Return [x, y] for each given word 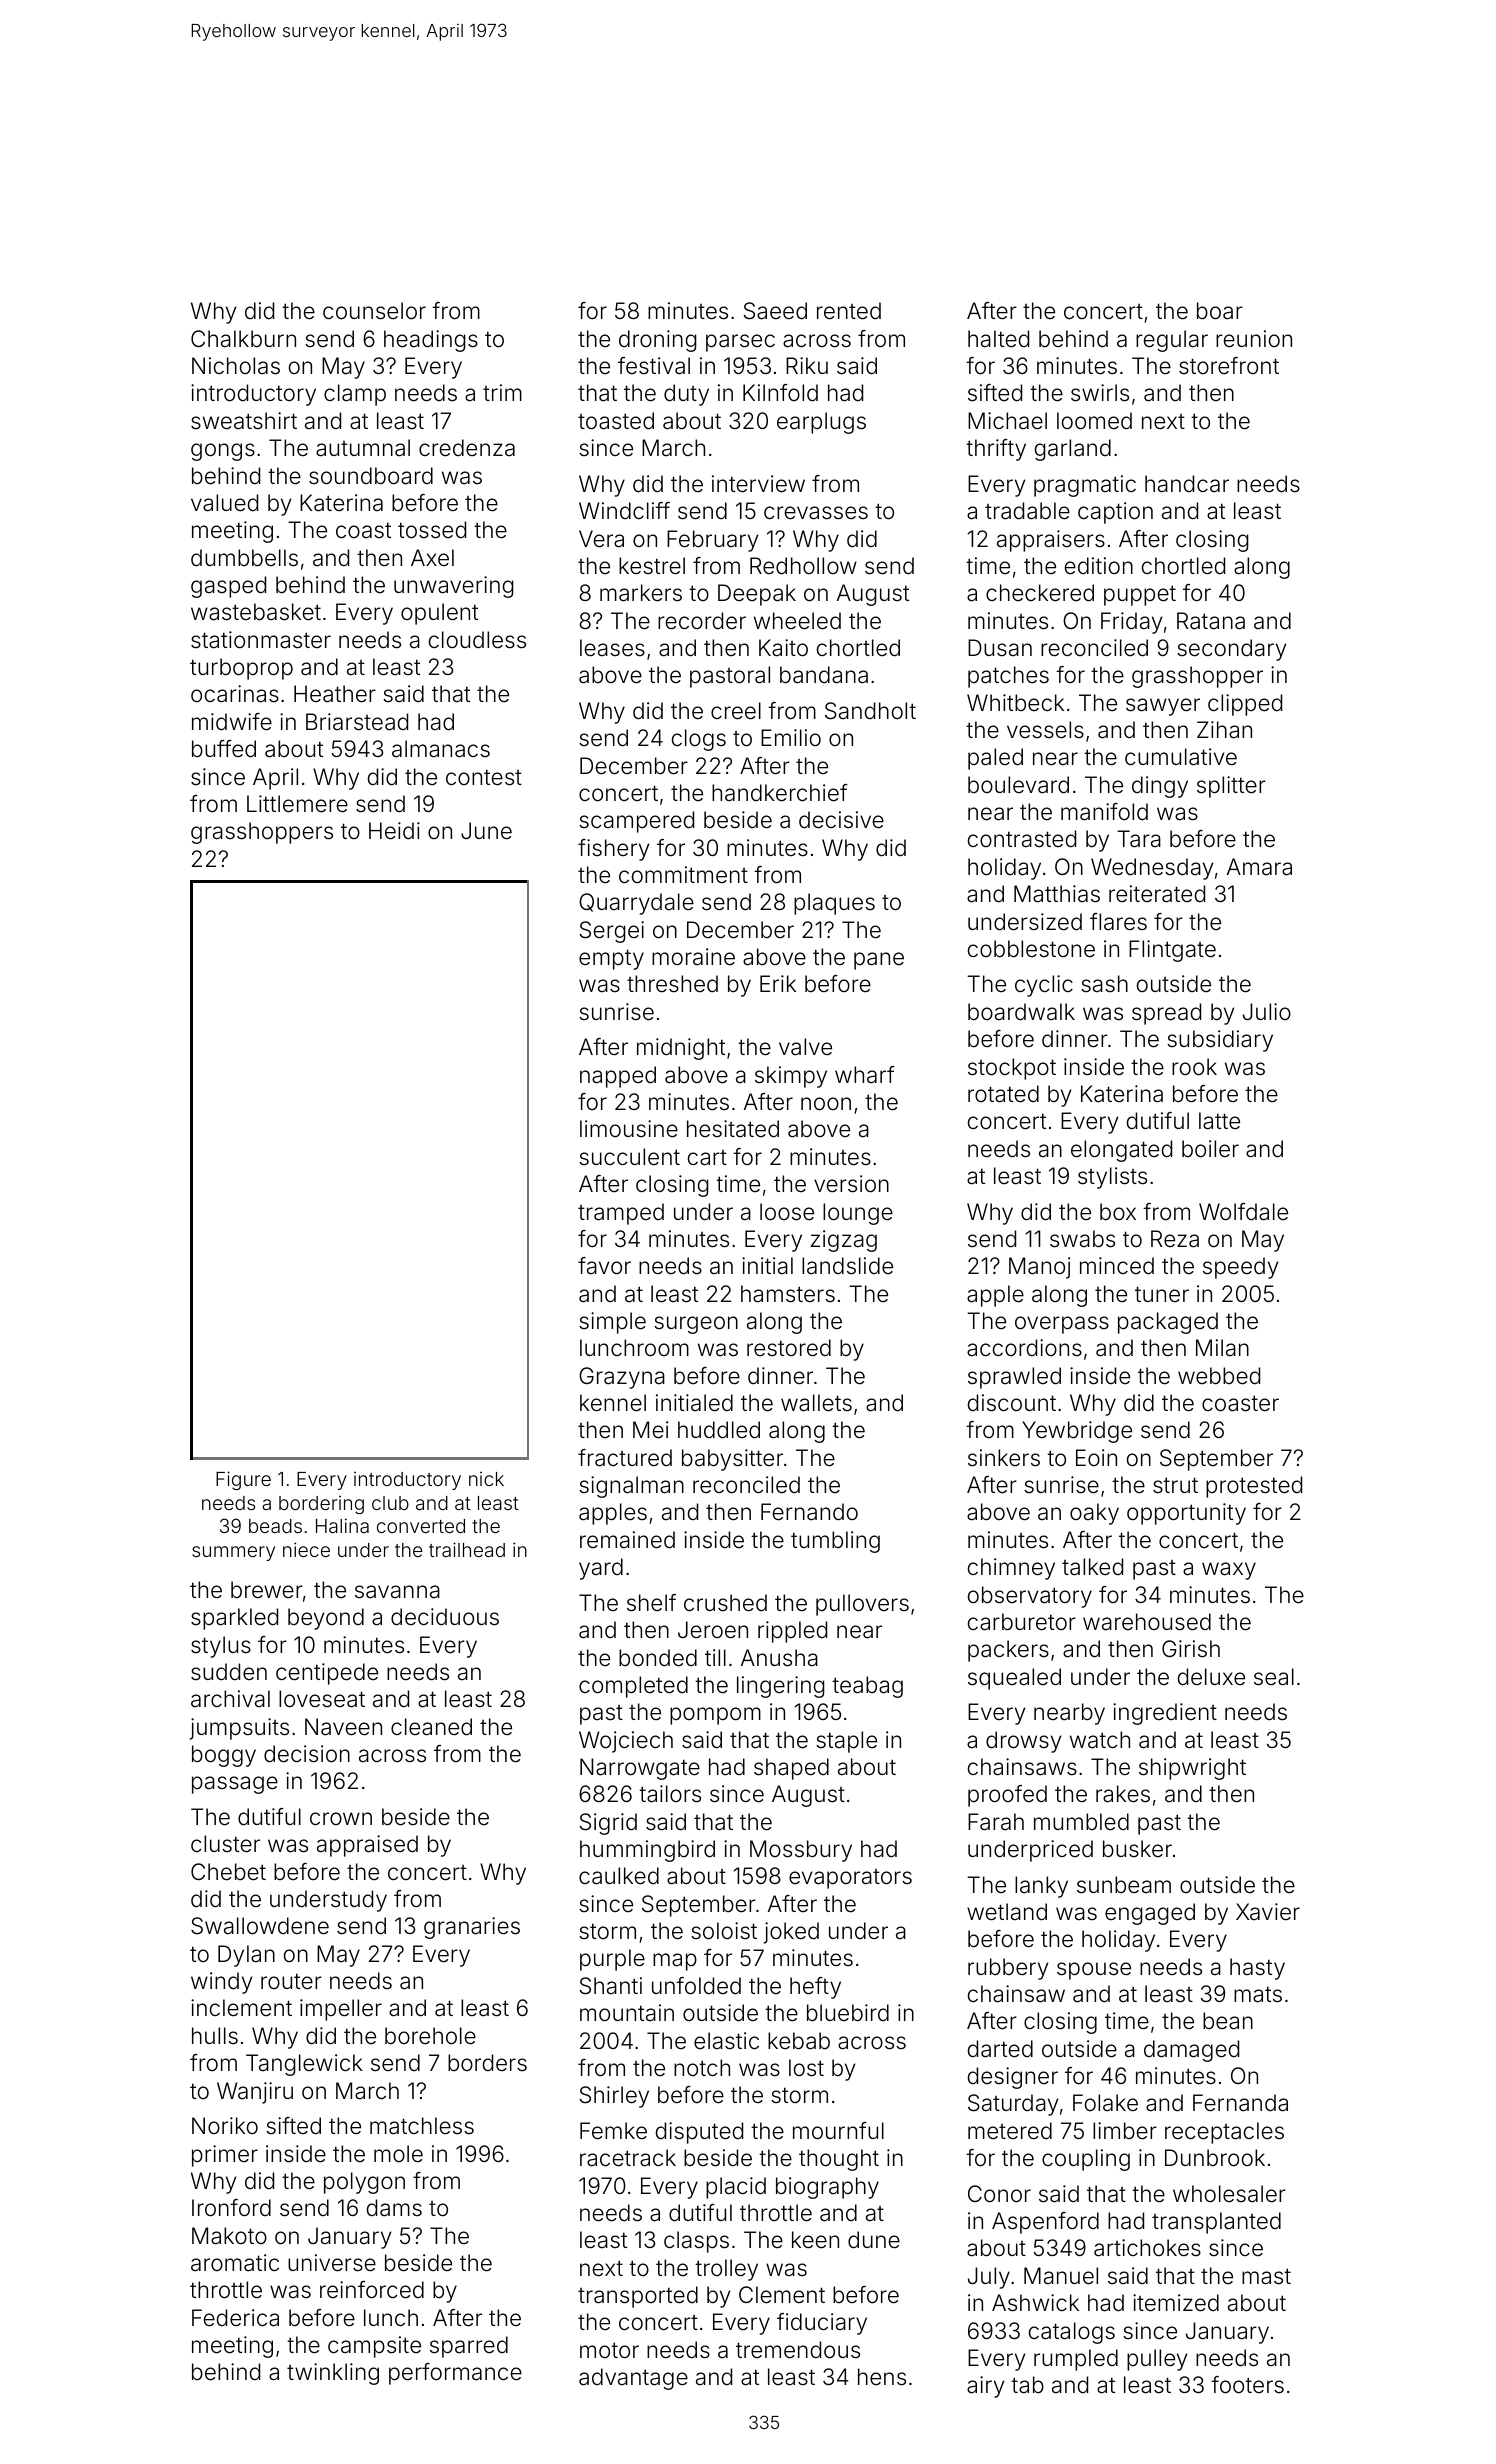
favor [604, 1266]
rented [849, 311]
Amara [1259, 867]
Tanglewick [304, 2065]
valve [805, 1047]
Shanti [611, 1986]
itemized [1176, 2303]
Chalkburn [243, 339]
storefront [1229, 366]
